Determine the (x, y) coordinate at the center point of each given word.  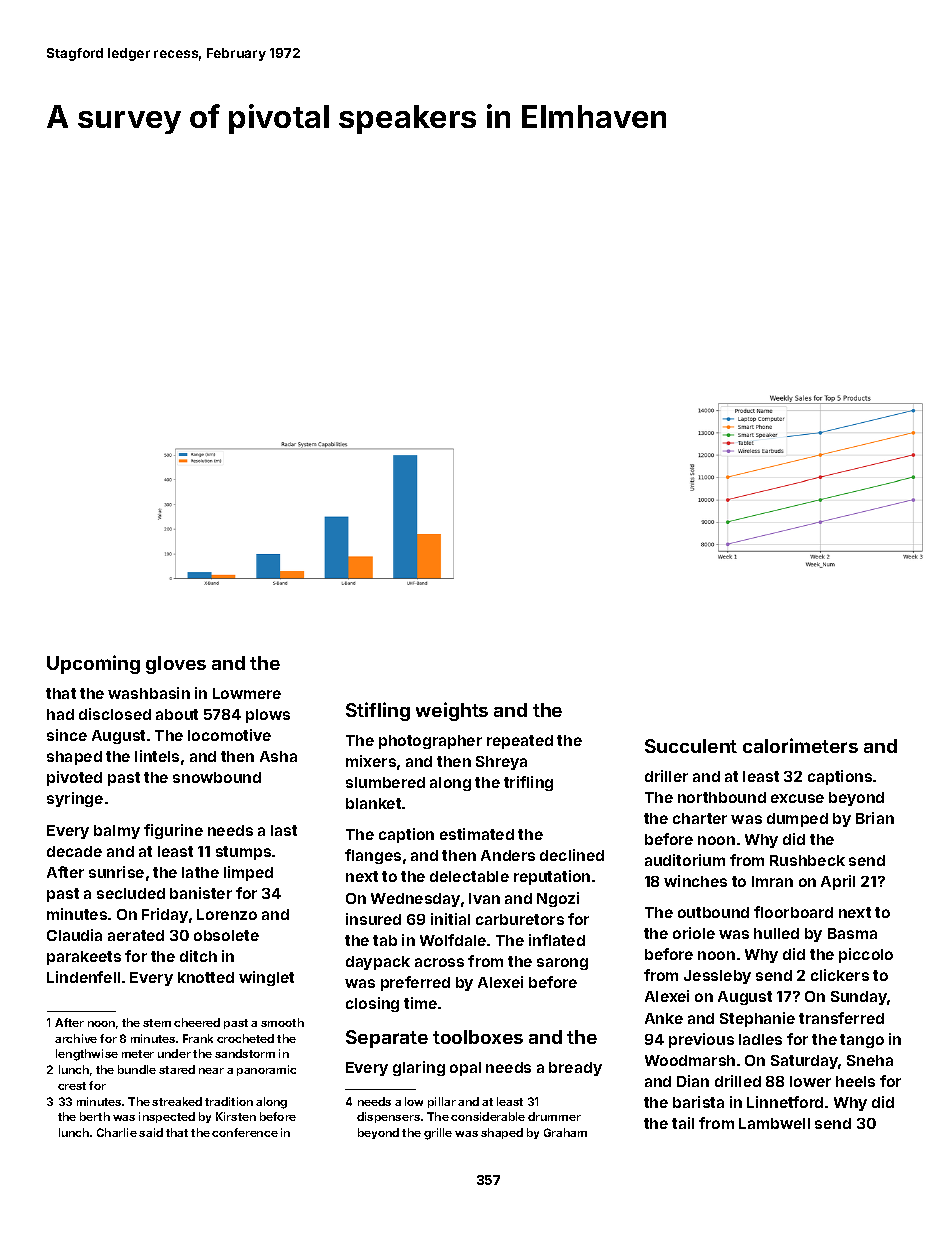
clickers (840, 975)
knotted (206, 977)
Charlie (117, 1132)
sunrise (116, 872)
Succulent (691, 746)
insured (373, 919)
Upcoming (93, 664)
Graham (565, 1132)
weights (452, 711)
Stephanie (757, 1019)
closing (372, 1004)
